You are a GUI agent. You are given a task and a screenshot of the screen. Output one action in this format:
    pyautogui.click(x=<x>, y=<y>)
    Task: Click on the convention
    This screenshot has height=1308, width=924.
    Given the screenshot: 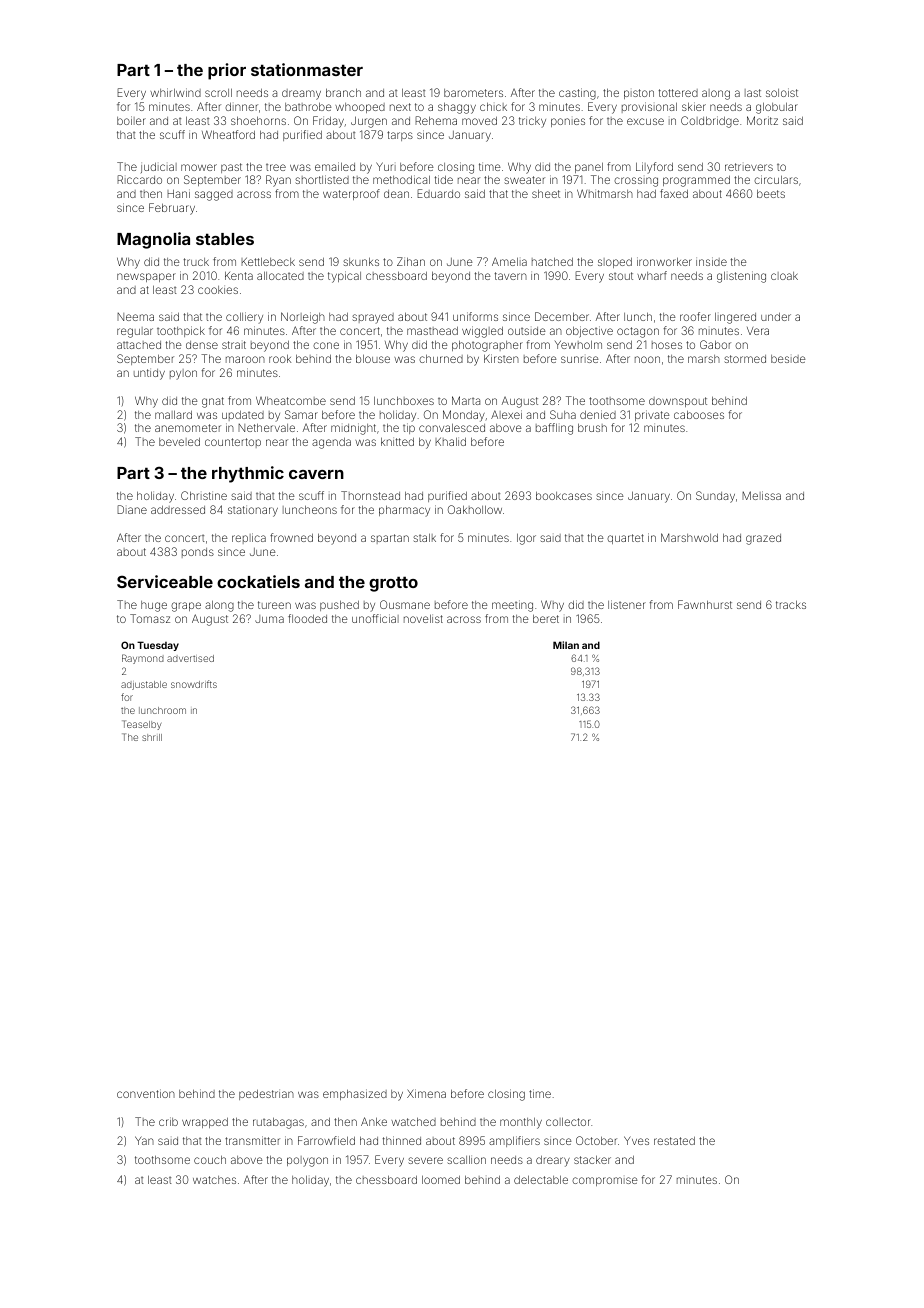 What is the action you would take?
    pyautogui.click(x=146, y=1093)
